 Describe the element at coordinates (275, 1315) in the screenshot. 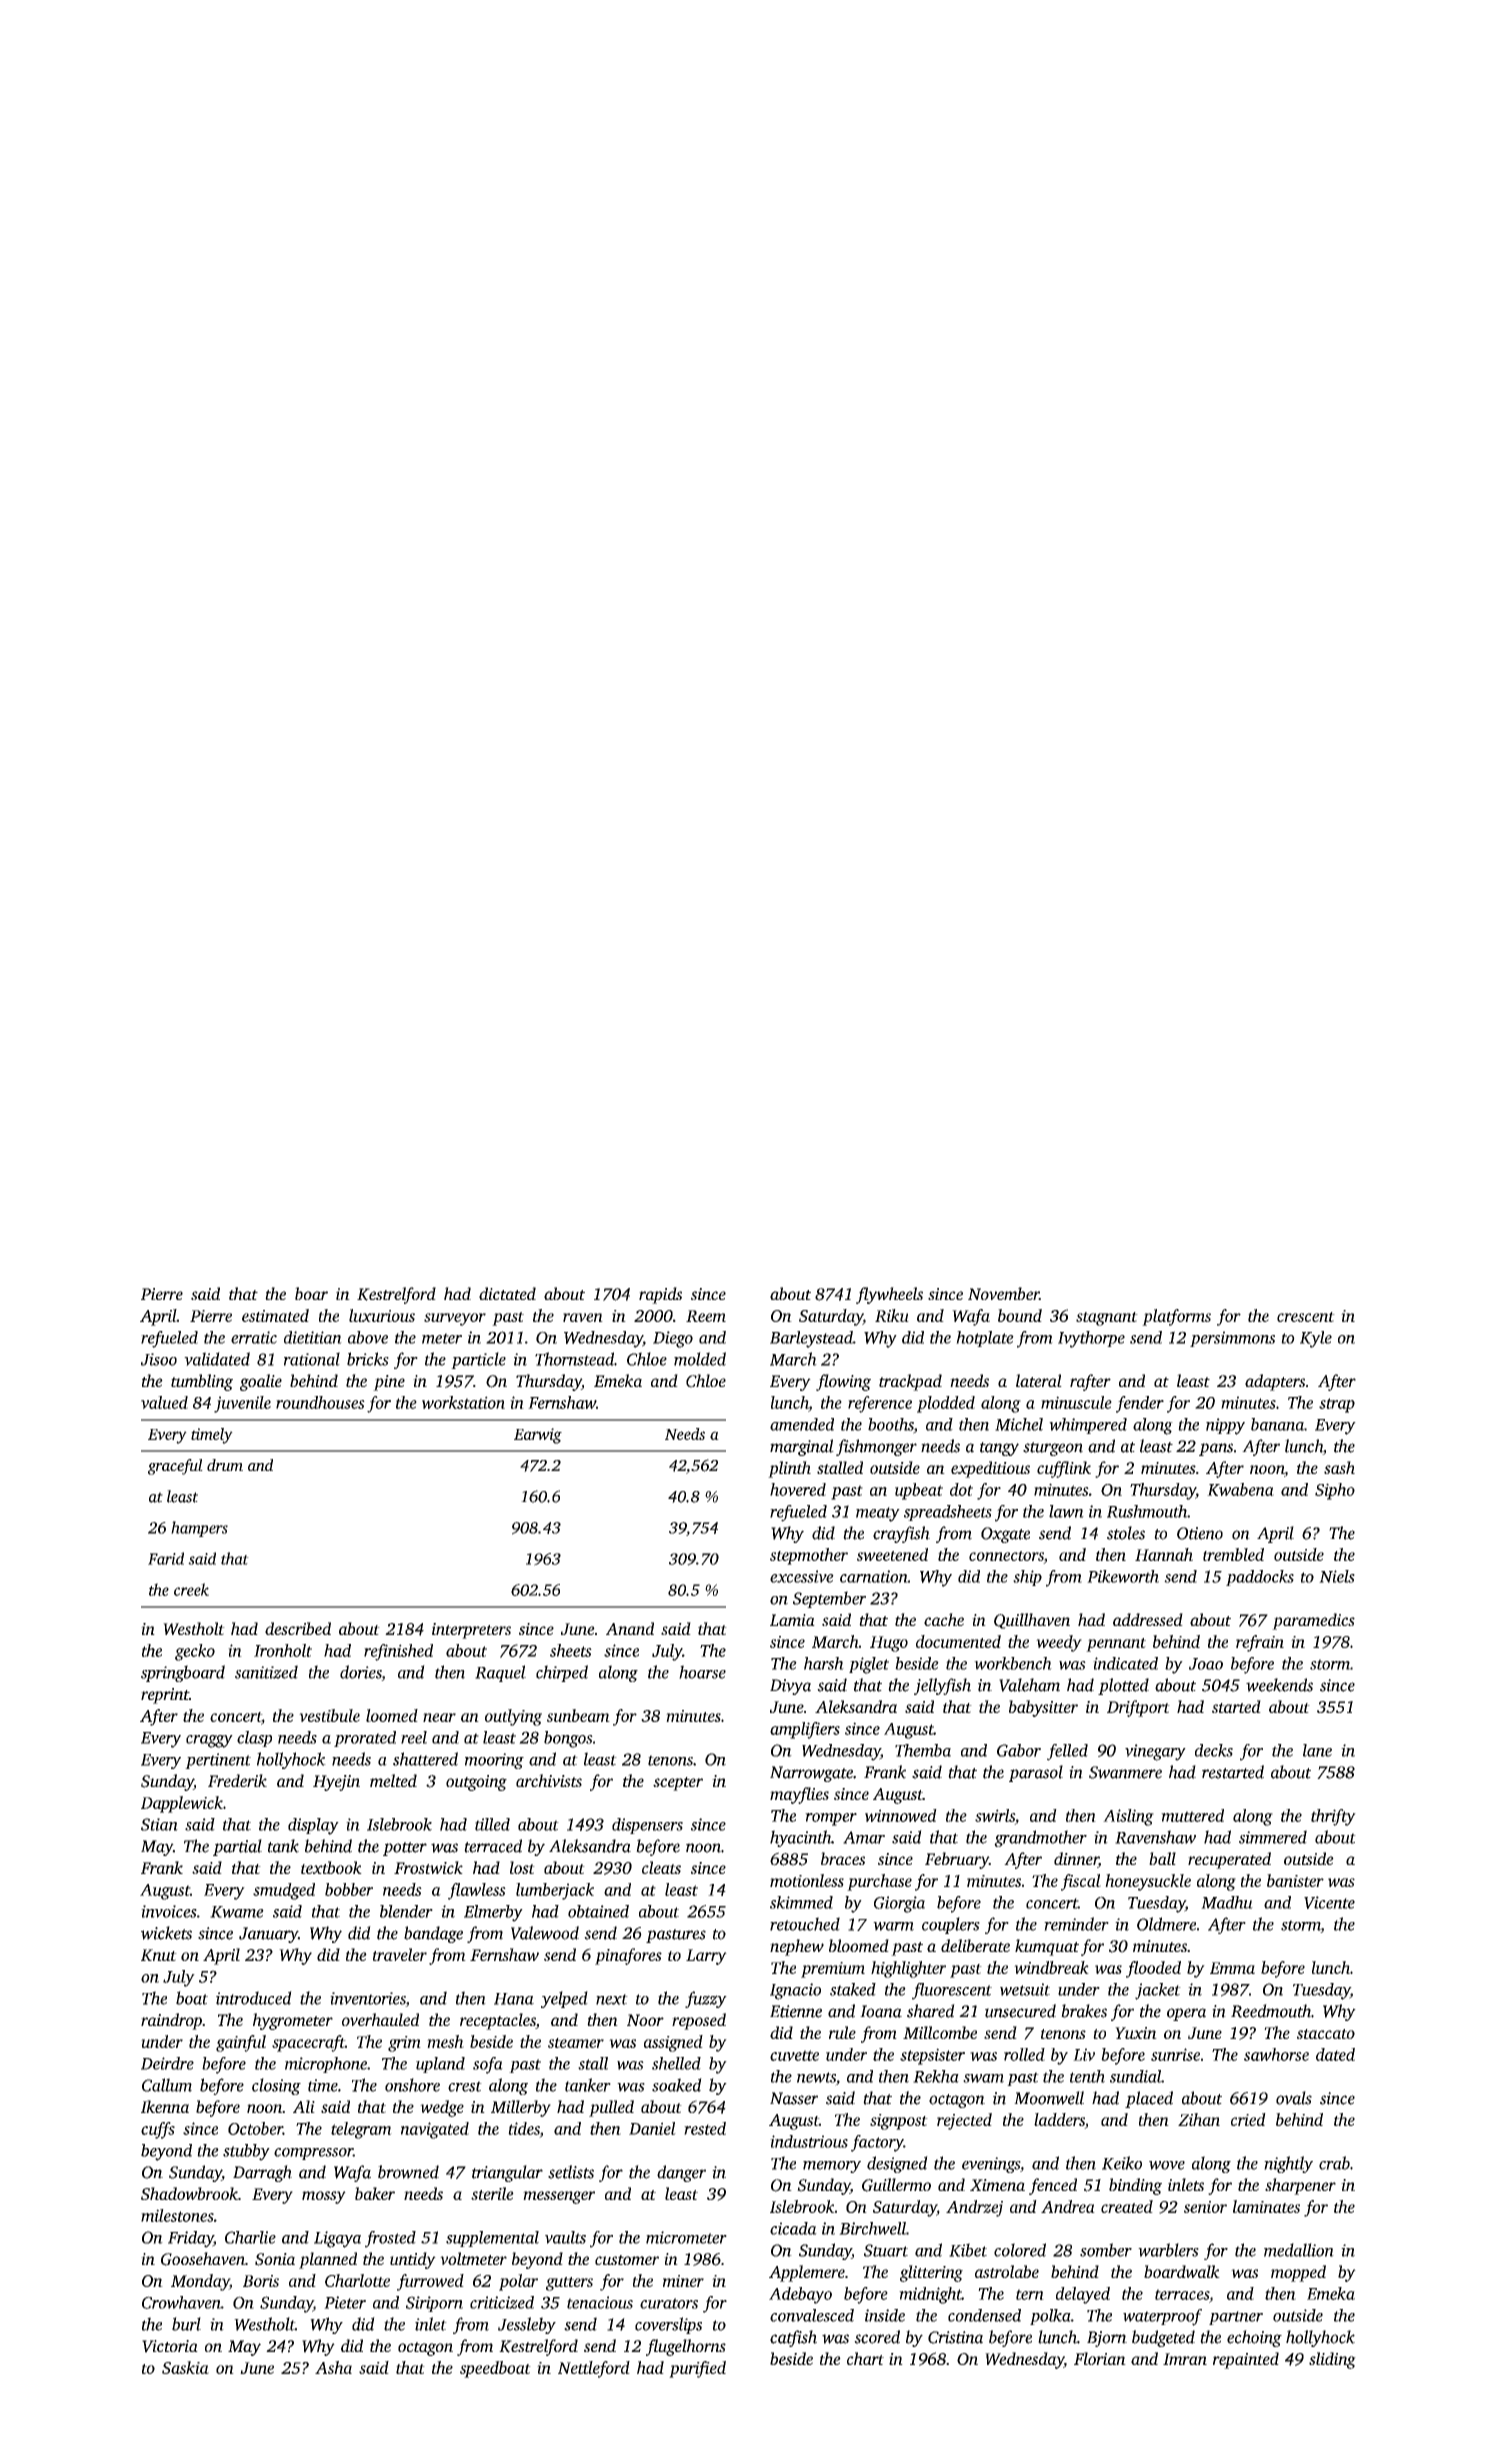

I see `estimated` at that location.
